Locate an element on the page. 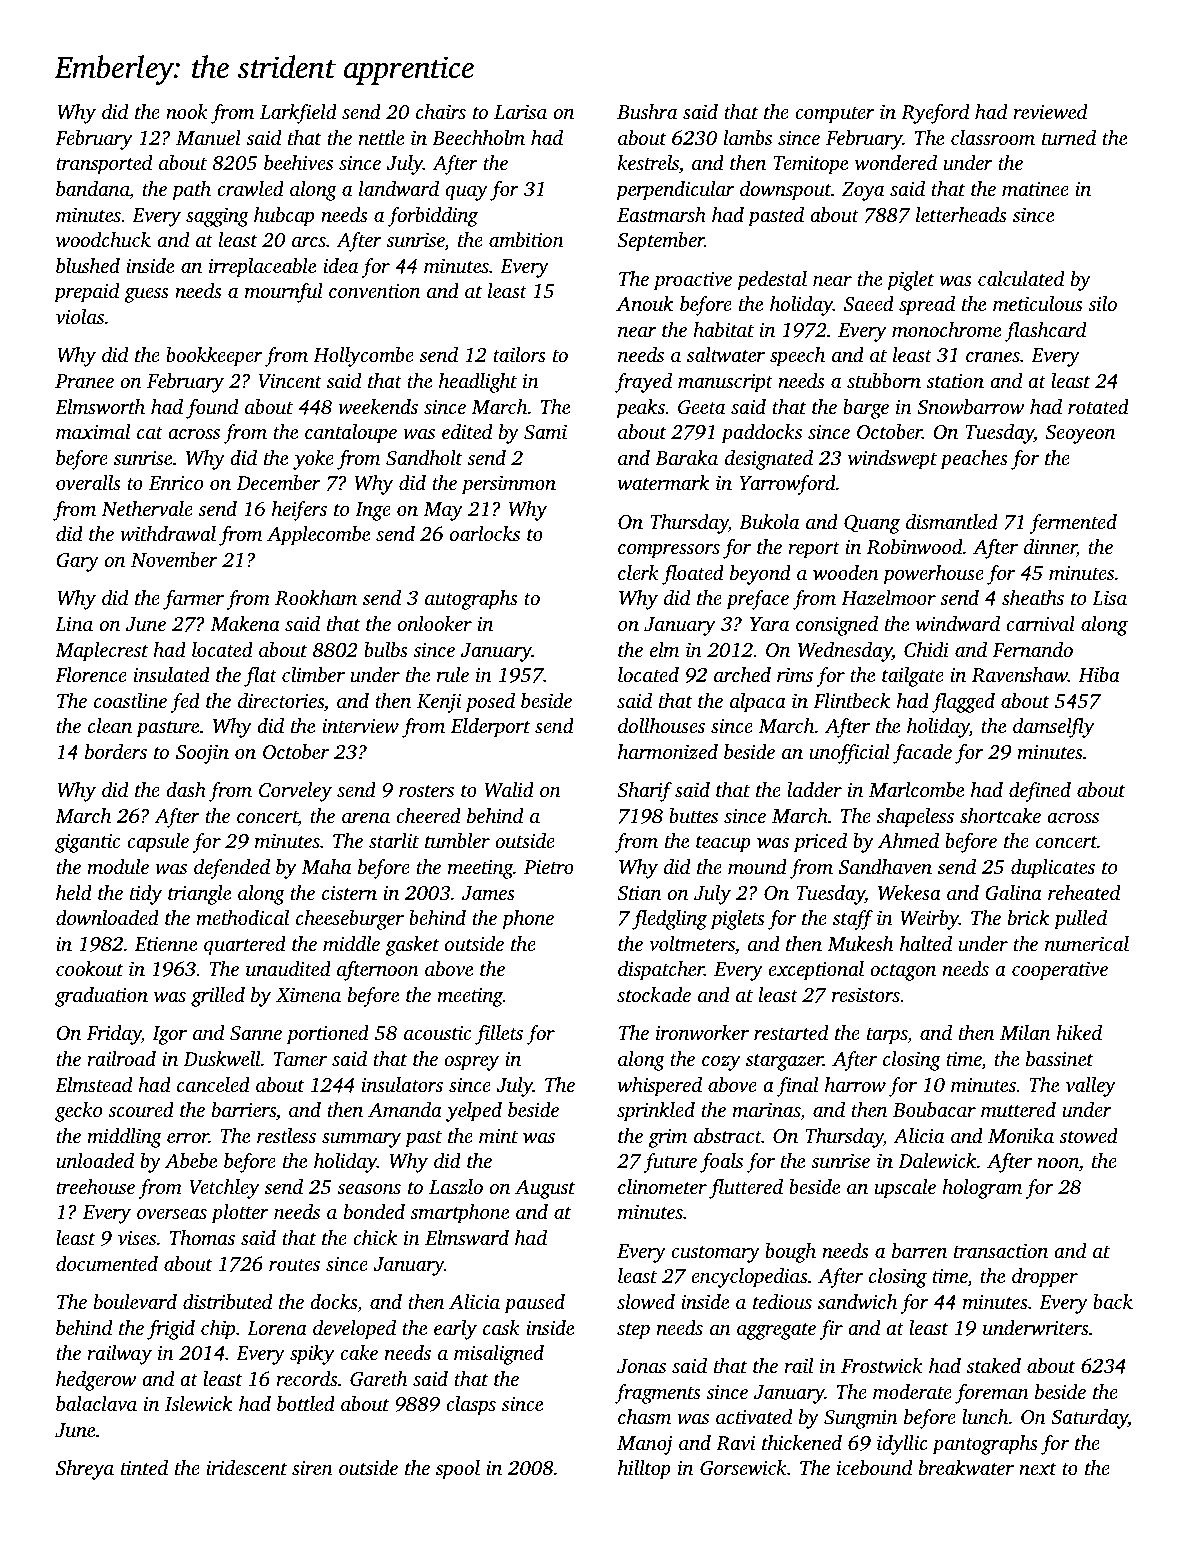 The image size is (1193, 1544). windward is located at coordinates (958, 623).
